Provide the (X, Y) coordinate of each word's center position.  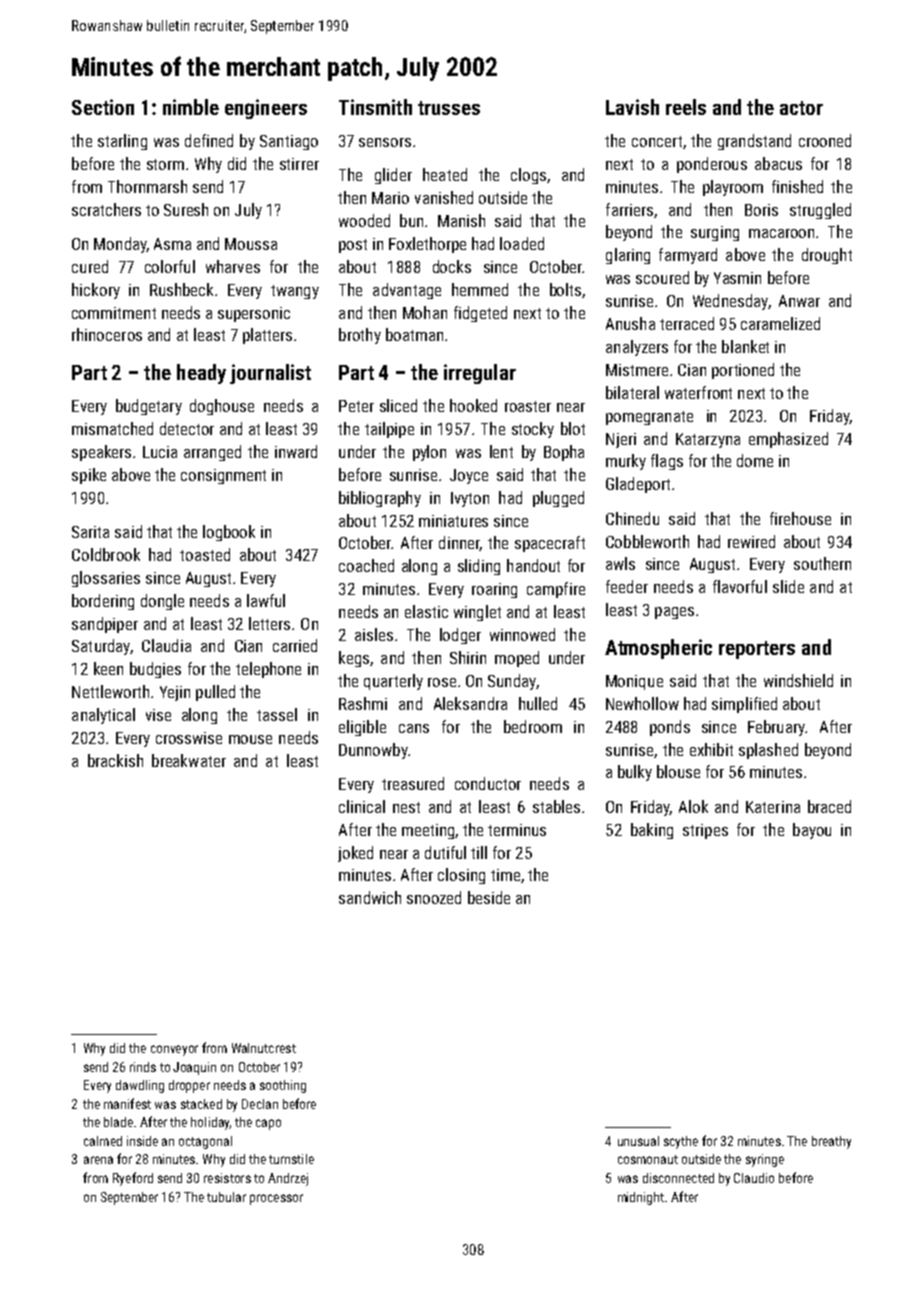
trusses (449, 108)
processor (276, 1199)
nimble (191, 107)
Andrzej (288, 1179)
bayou (812, 831)
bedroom (533, 726)
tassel (277, 714)
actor (801, 108)
